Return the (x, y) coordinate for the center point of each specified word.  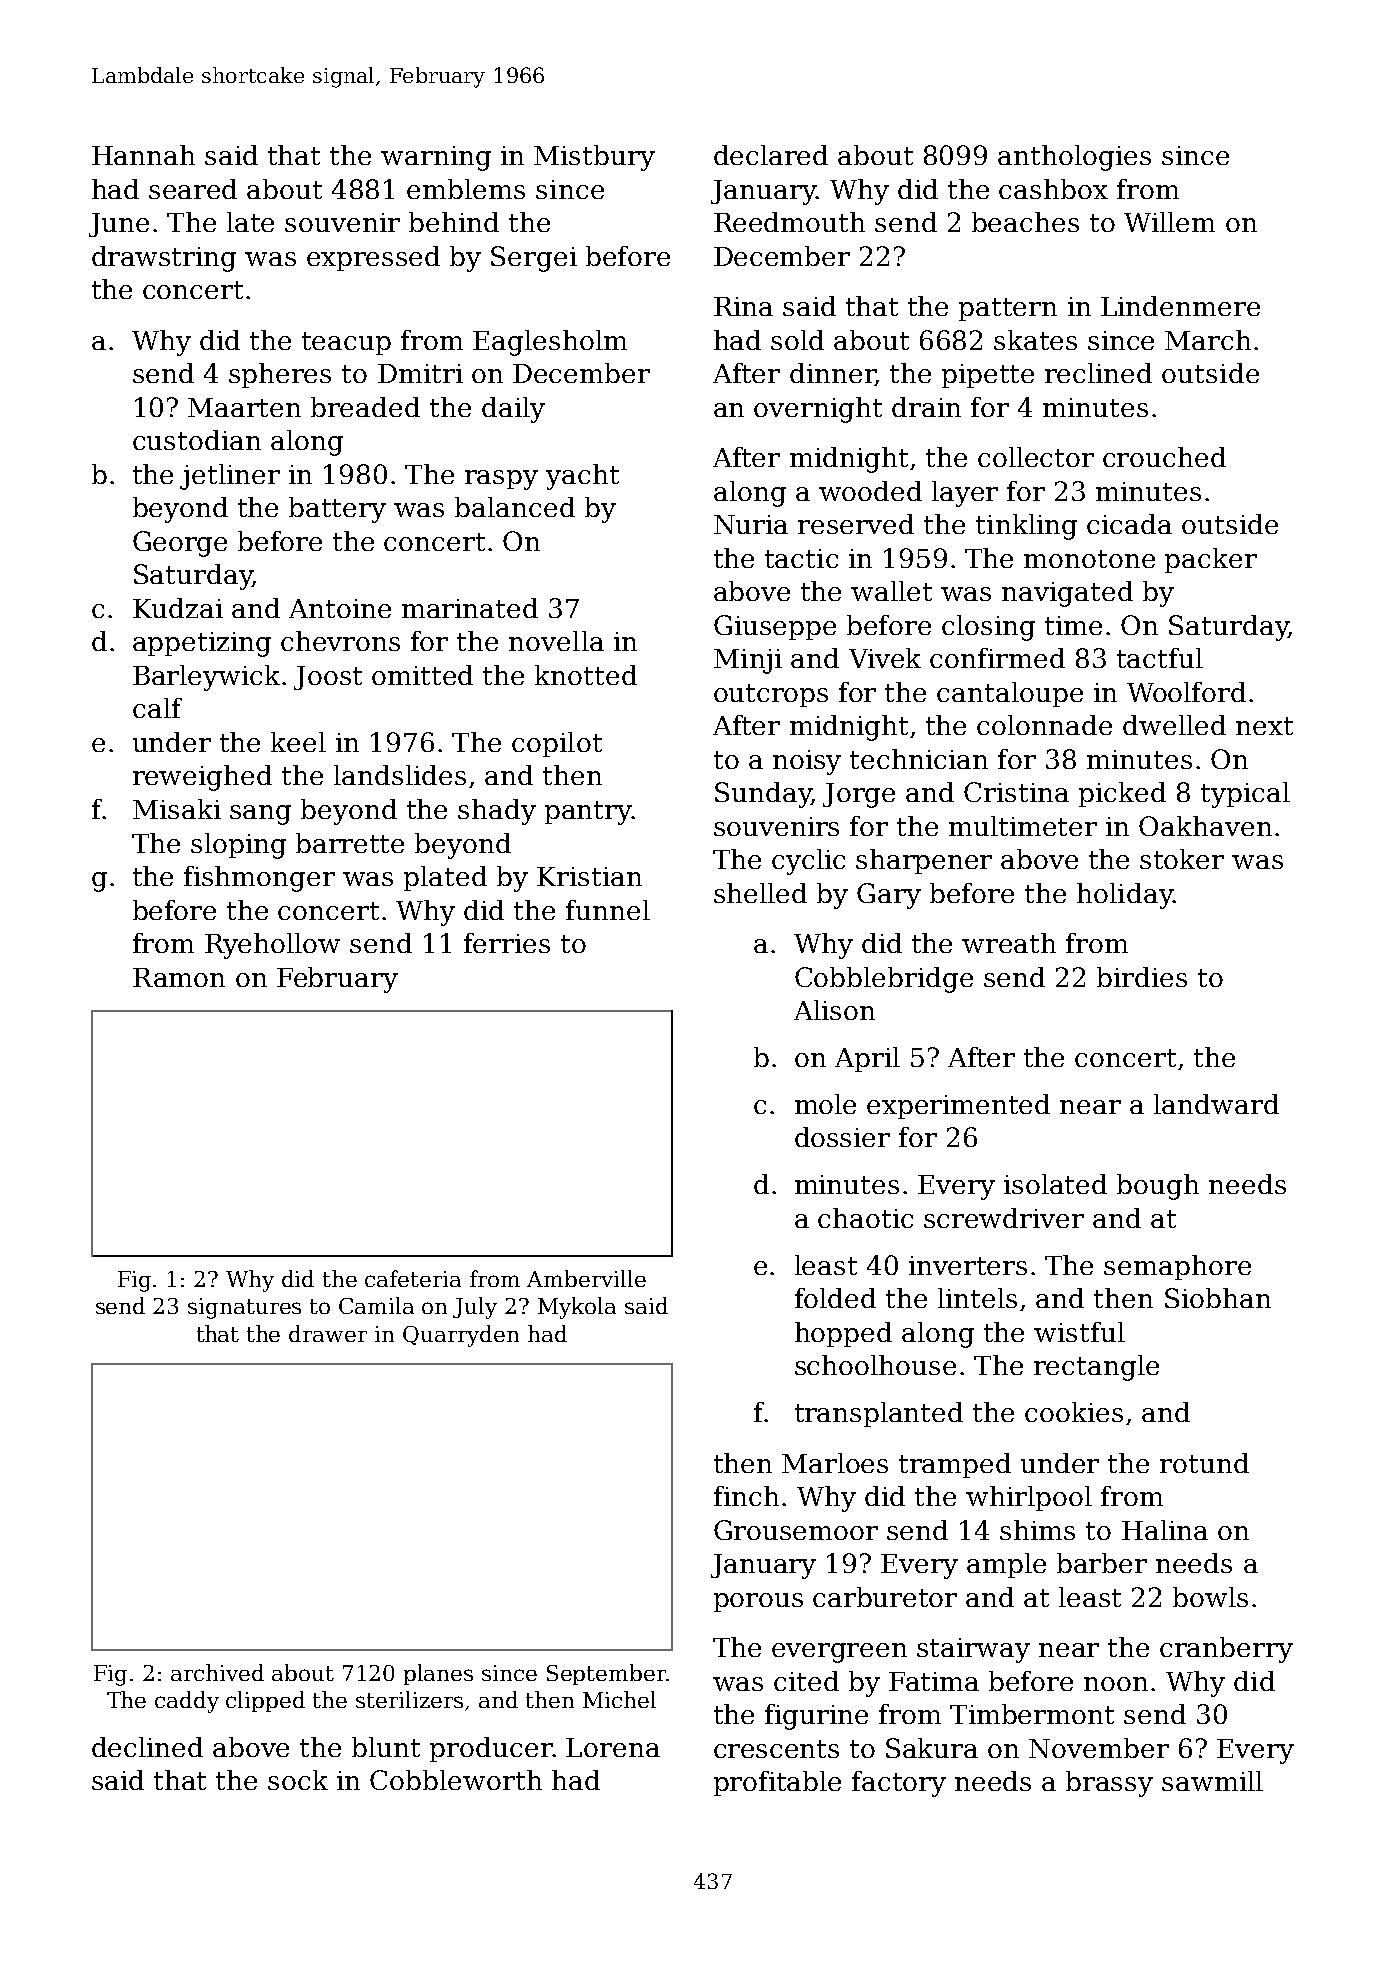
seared (193, 189)
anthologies (1074, 158)
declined (147, 1747)
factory (899, 1784)
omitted (422, 675)
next (1264, 726)
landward (1216, 1104)
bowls (1210, 1597)
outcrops (771, 695)
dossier (842, 1137)
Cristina (1016, 792)
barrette (350, 843)
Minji (748, 661)
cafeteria (413, 1278)
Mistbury (594, 158)
